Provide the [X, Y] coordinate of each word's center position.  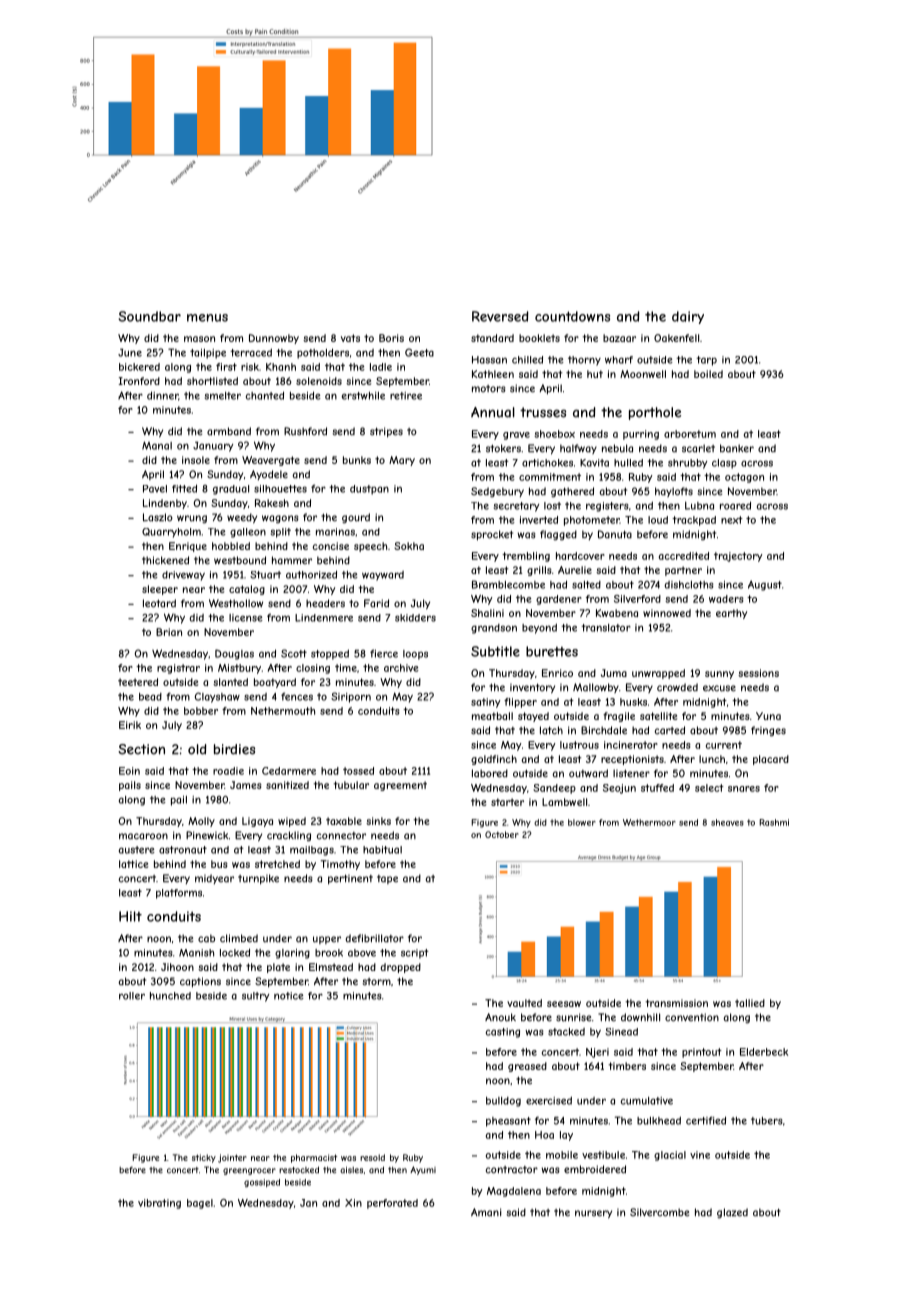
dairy [688, 317]
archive [401, 668]
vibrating [159, 1204]
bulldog [503, 1102]
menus [207, 318]
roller [132, 996]
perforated [392, 1204]
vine [700, 1155]
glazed [732, 1213]
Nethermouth [283, 711]
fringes [768, 731]
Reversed [500, 316]
